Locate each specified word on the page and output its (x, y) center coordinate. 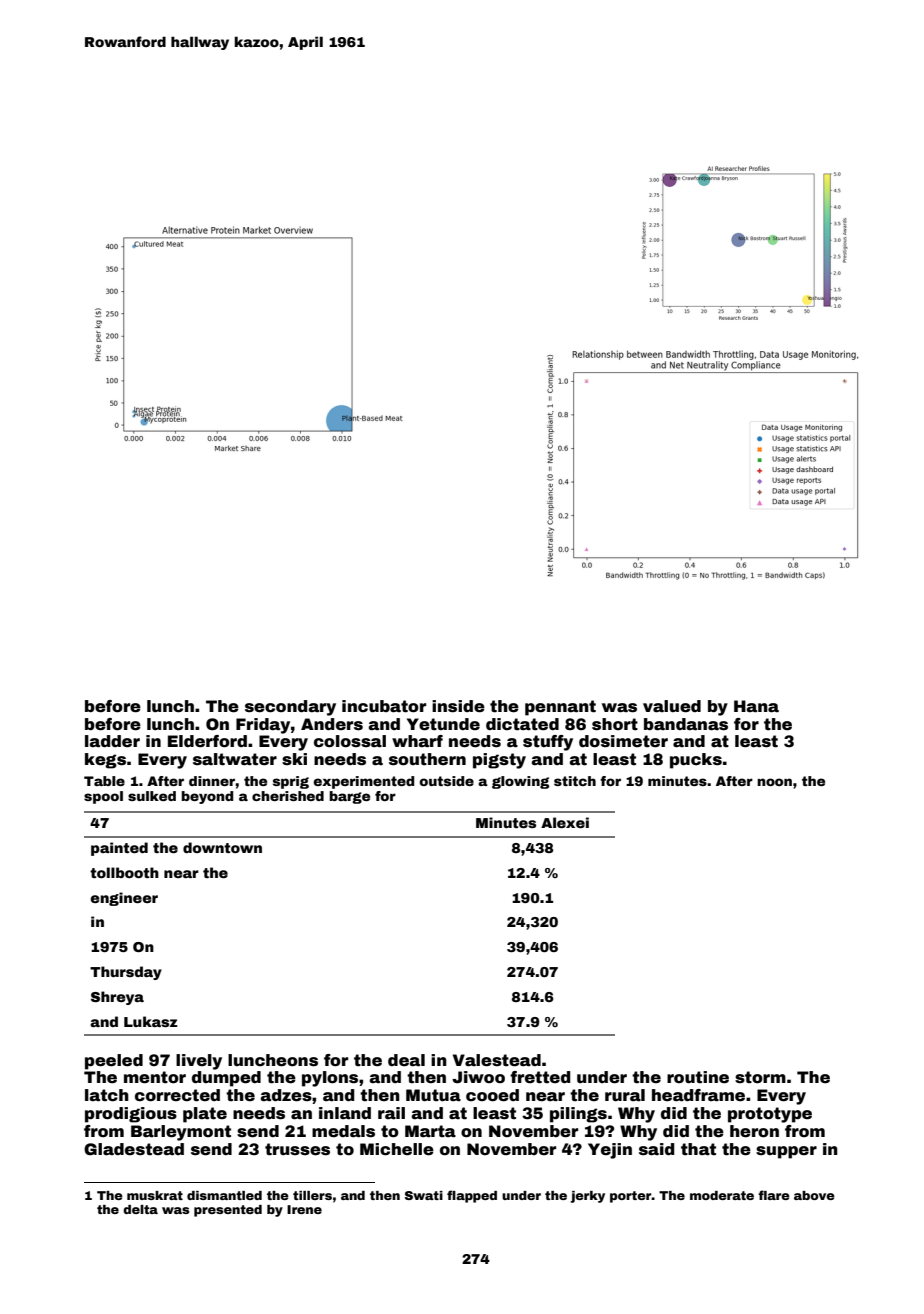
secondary (290, 708)
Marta (430, 1131)
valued (672, 706)
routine (698, 1077)
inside (458, 706)
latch (107, 1095)
